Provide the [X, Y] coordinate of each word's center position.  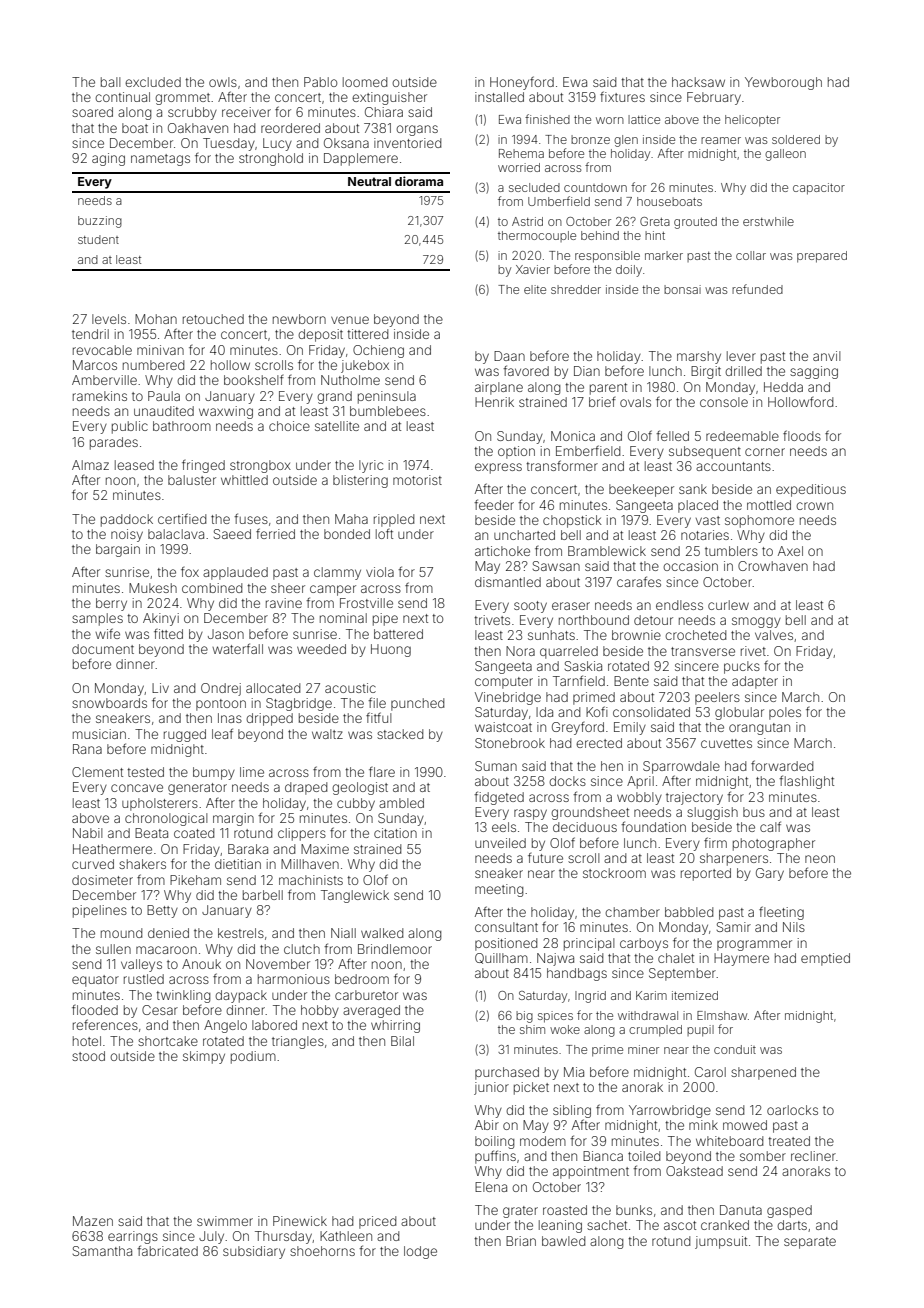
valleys [141, 965]
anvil [827, 356]
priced [377, 1222]
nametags [160, 160]
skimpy [204, 1057]
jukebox [365, 366]
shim [532, 1029]
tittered [367, 334]
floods [802, 435]
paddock [127, 520]
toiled [644, 1156]
